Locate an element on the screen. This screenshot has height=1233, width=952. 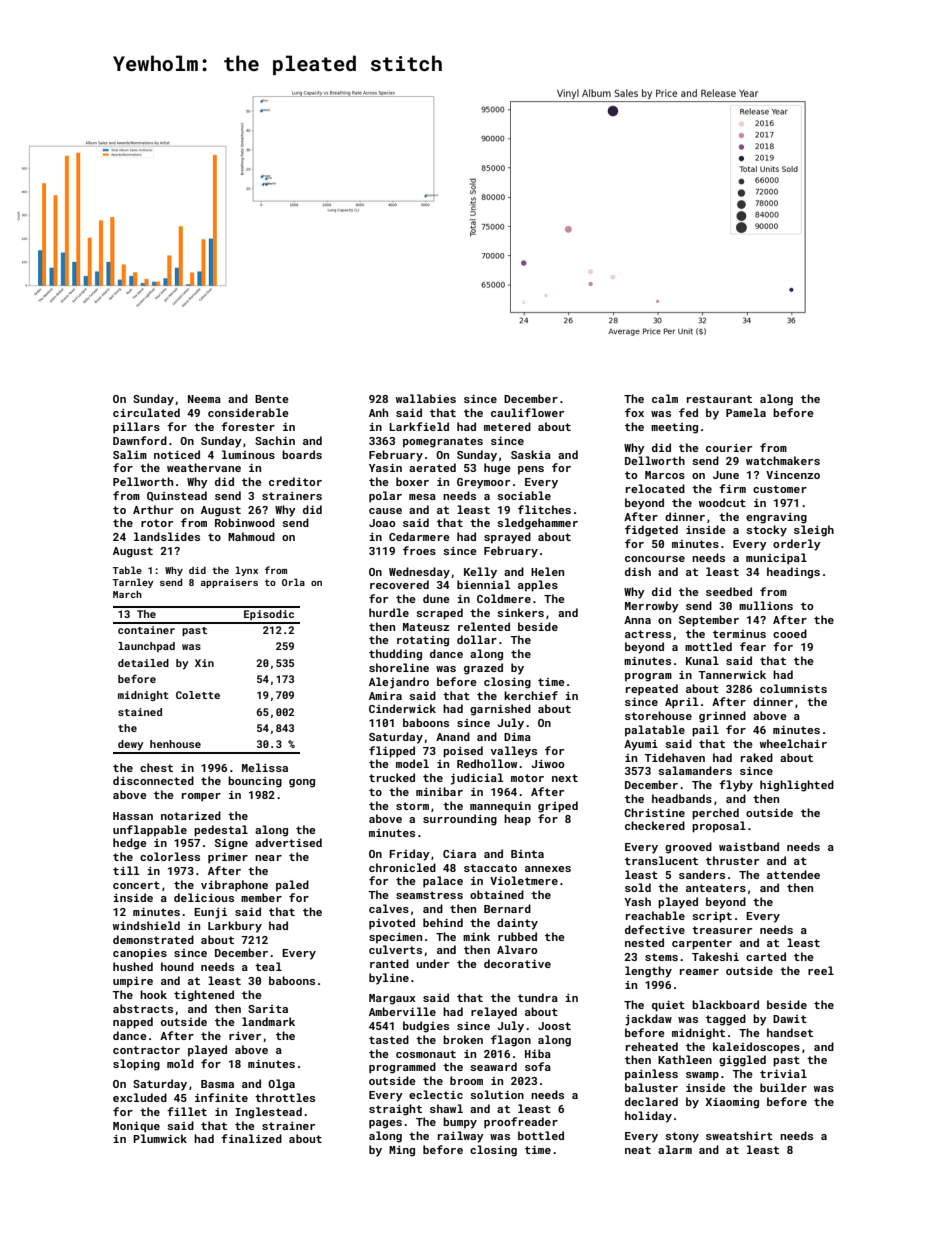
wheelchair is located at coordinates (793, 743).
